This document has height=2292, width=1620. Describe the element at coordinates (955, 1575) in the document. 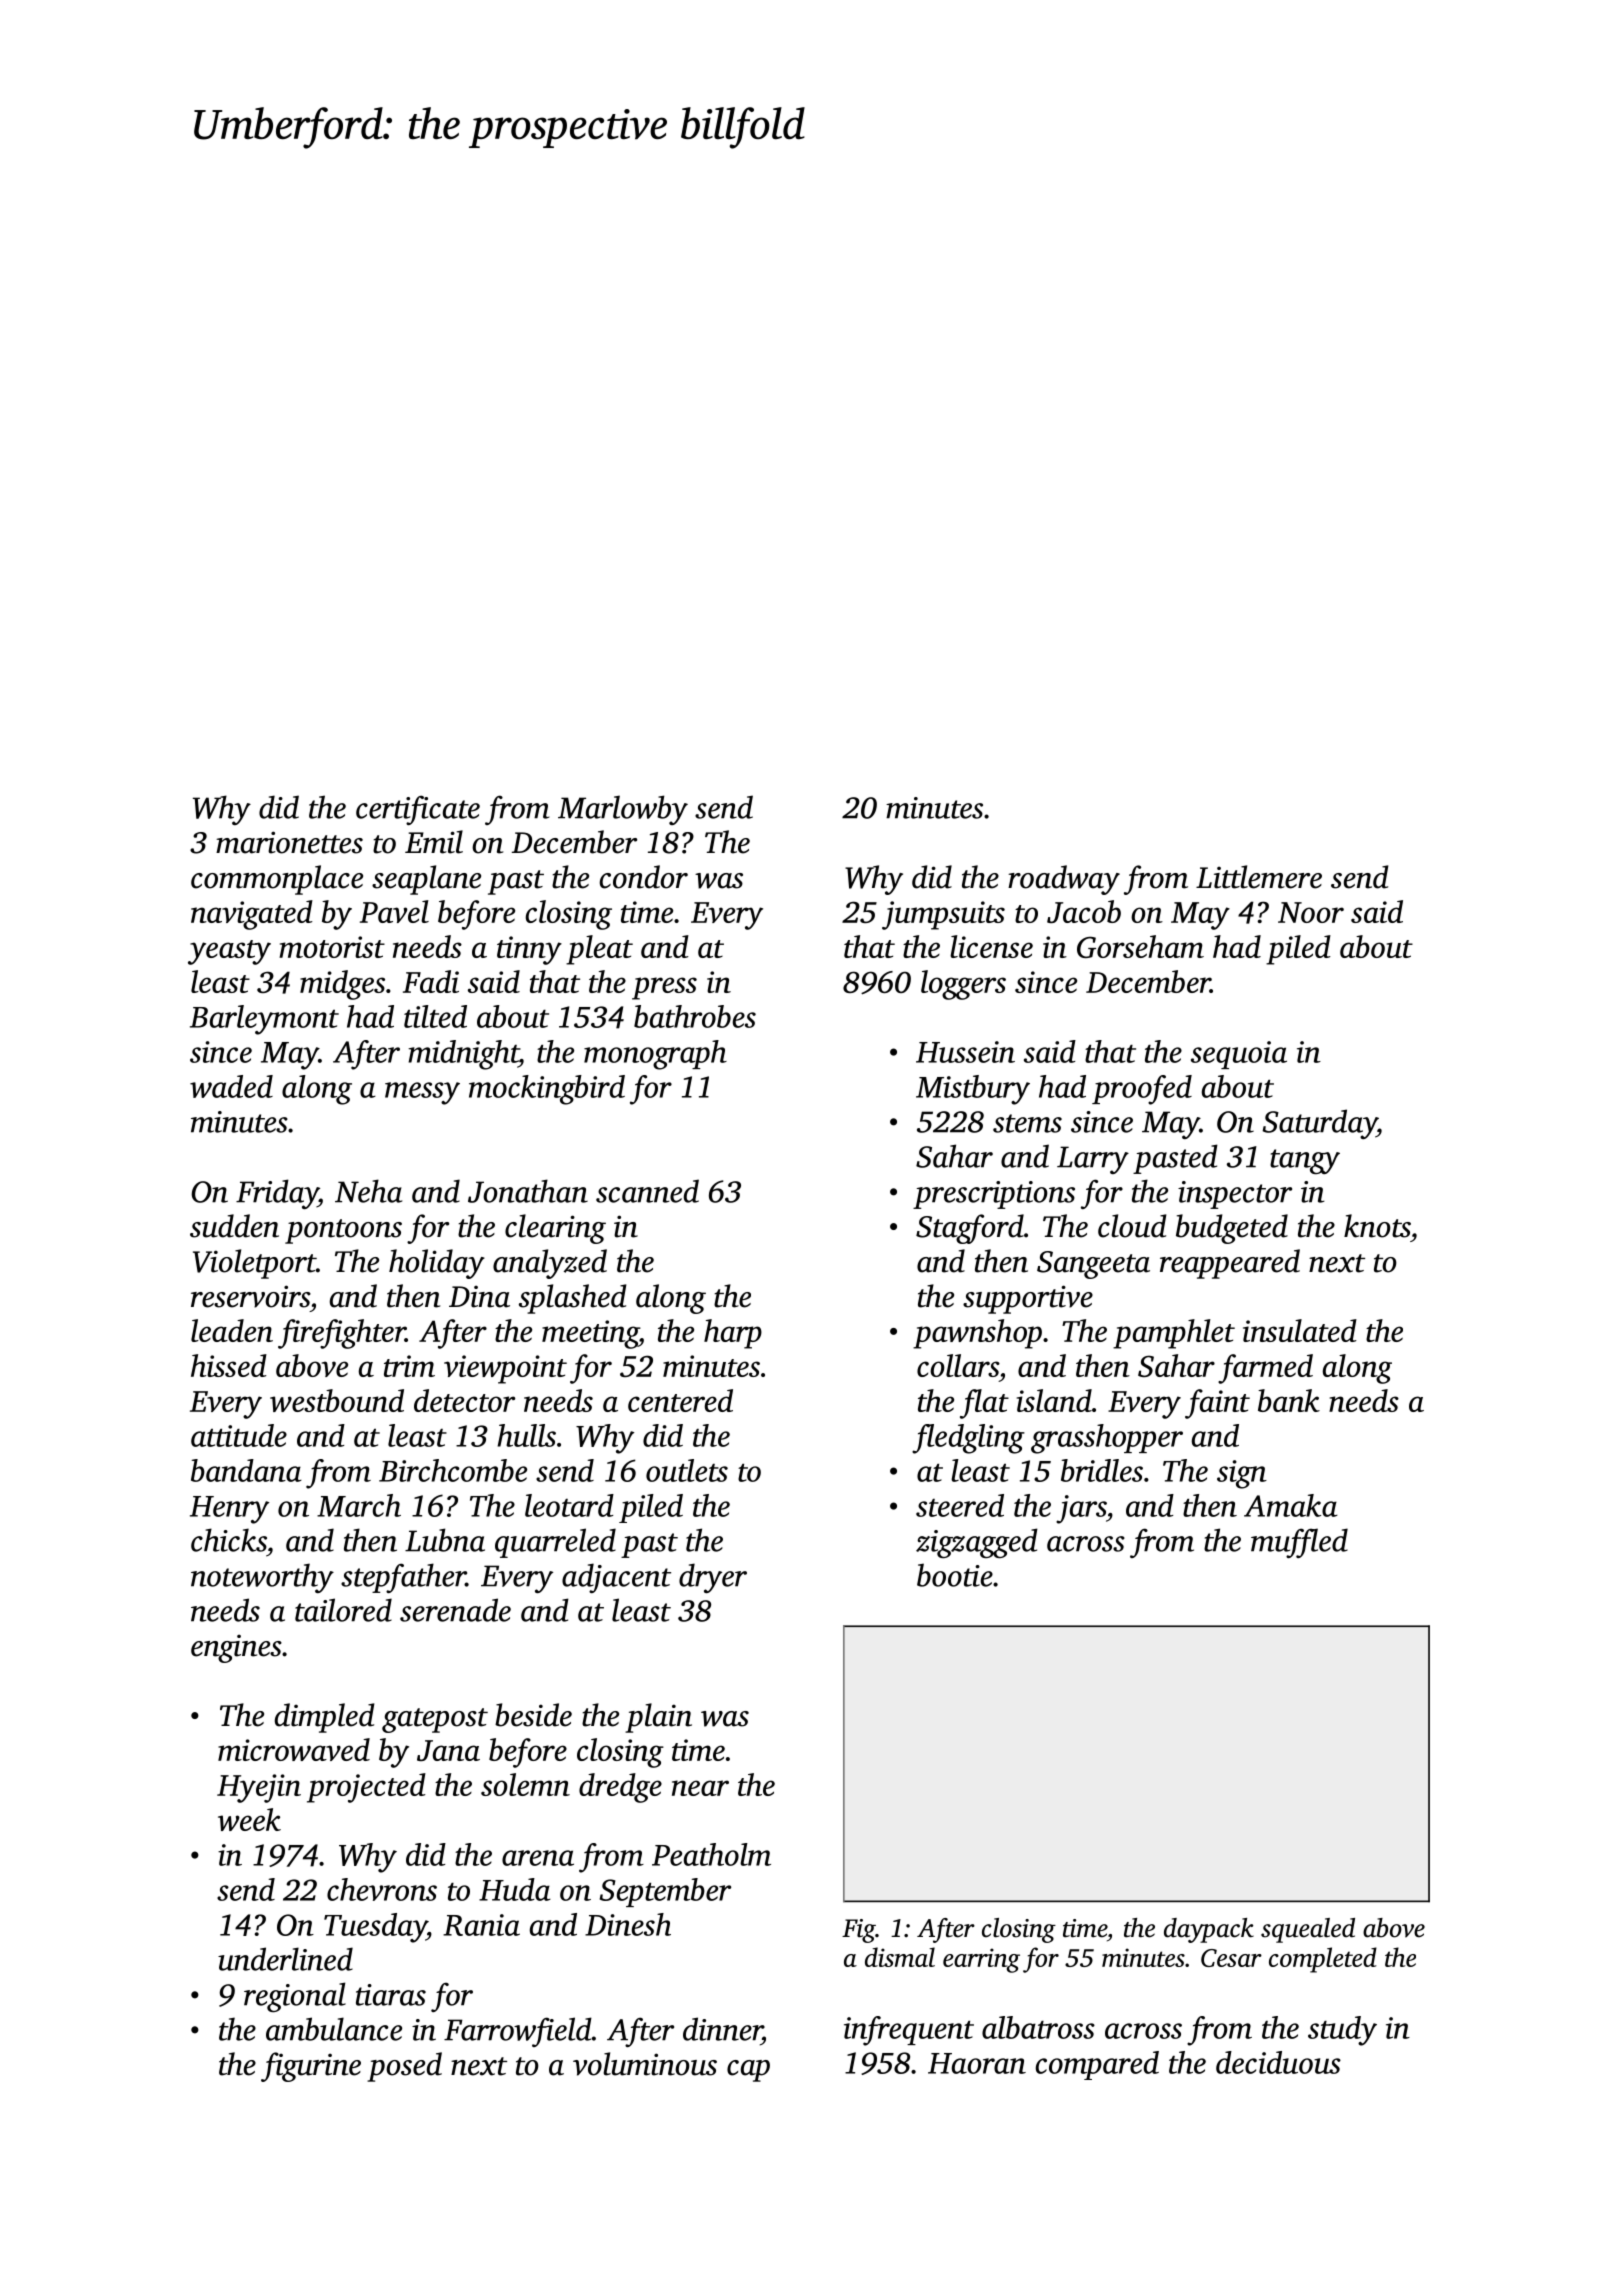

I see `bootie` at that location.
